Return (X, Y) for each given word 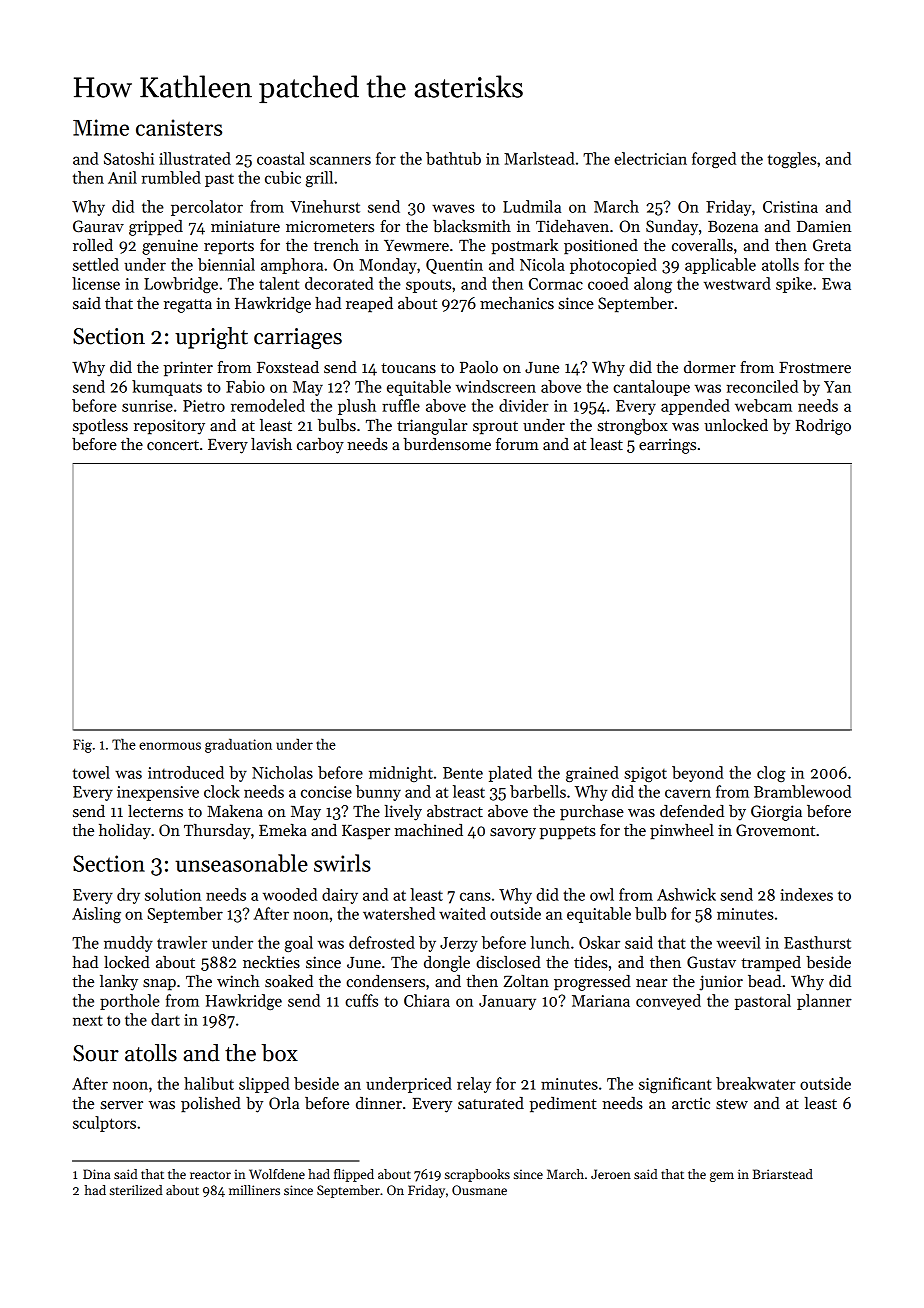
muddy (128, 944)
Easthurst (817, 942)
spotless (100, 427)
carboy (320, 446)
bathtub (453, 158)
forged (714, 160)
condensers (385, 981)
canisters (179, 127)
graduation (238, 746)
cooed (608, 283)
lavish (271, 444)
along (653, 285)
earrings (667, 446)
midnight (401, 774)
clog (771, 774)
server (121, 1105)
